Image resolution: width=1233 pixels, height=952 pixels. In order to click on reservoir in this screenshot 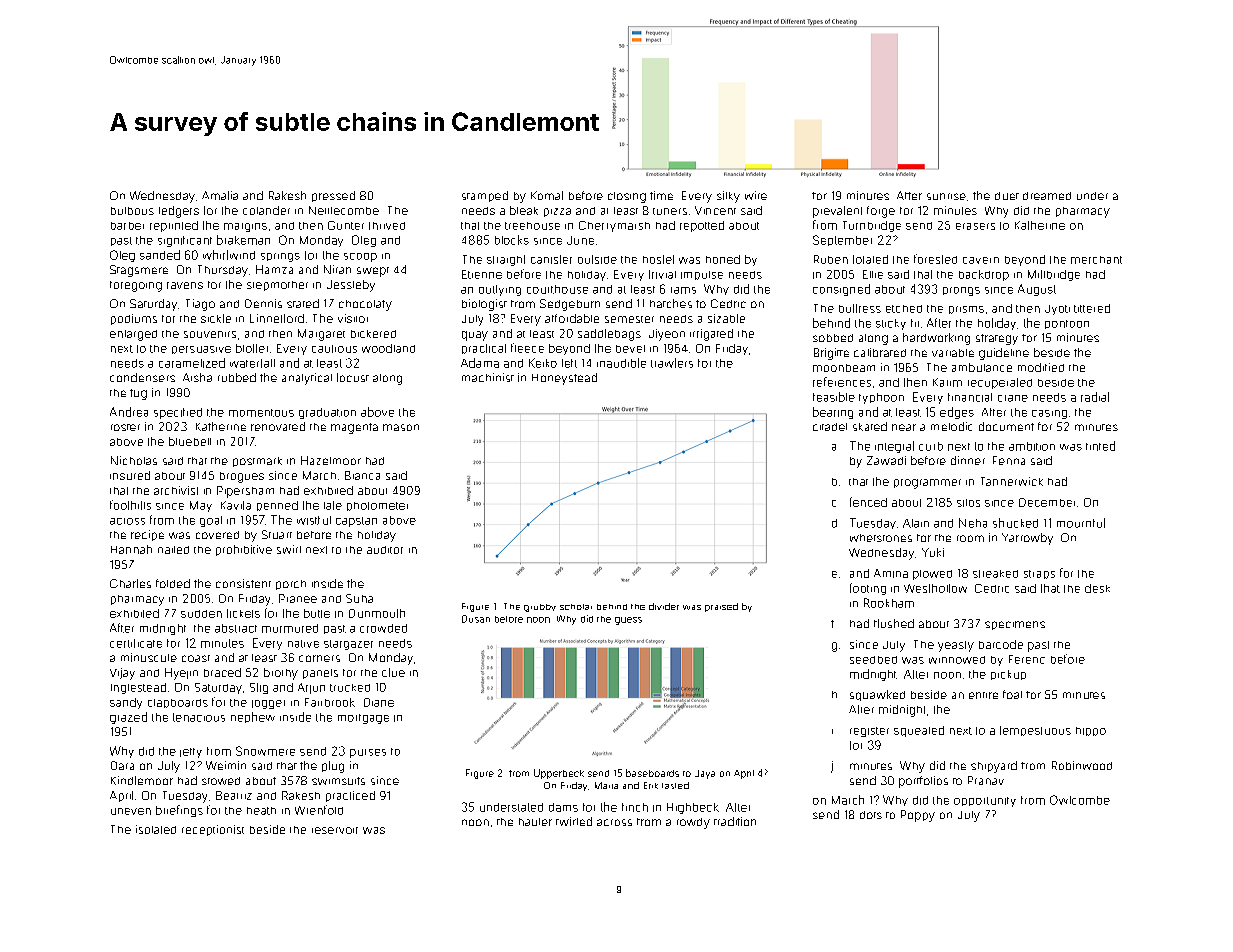, I will do `click(335, 830)`.
